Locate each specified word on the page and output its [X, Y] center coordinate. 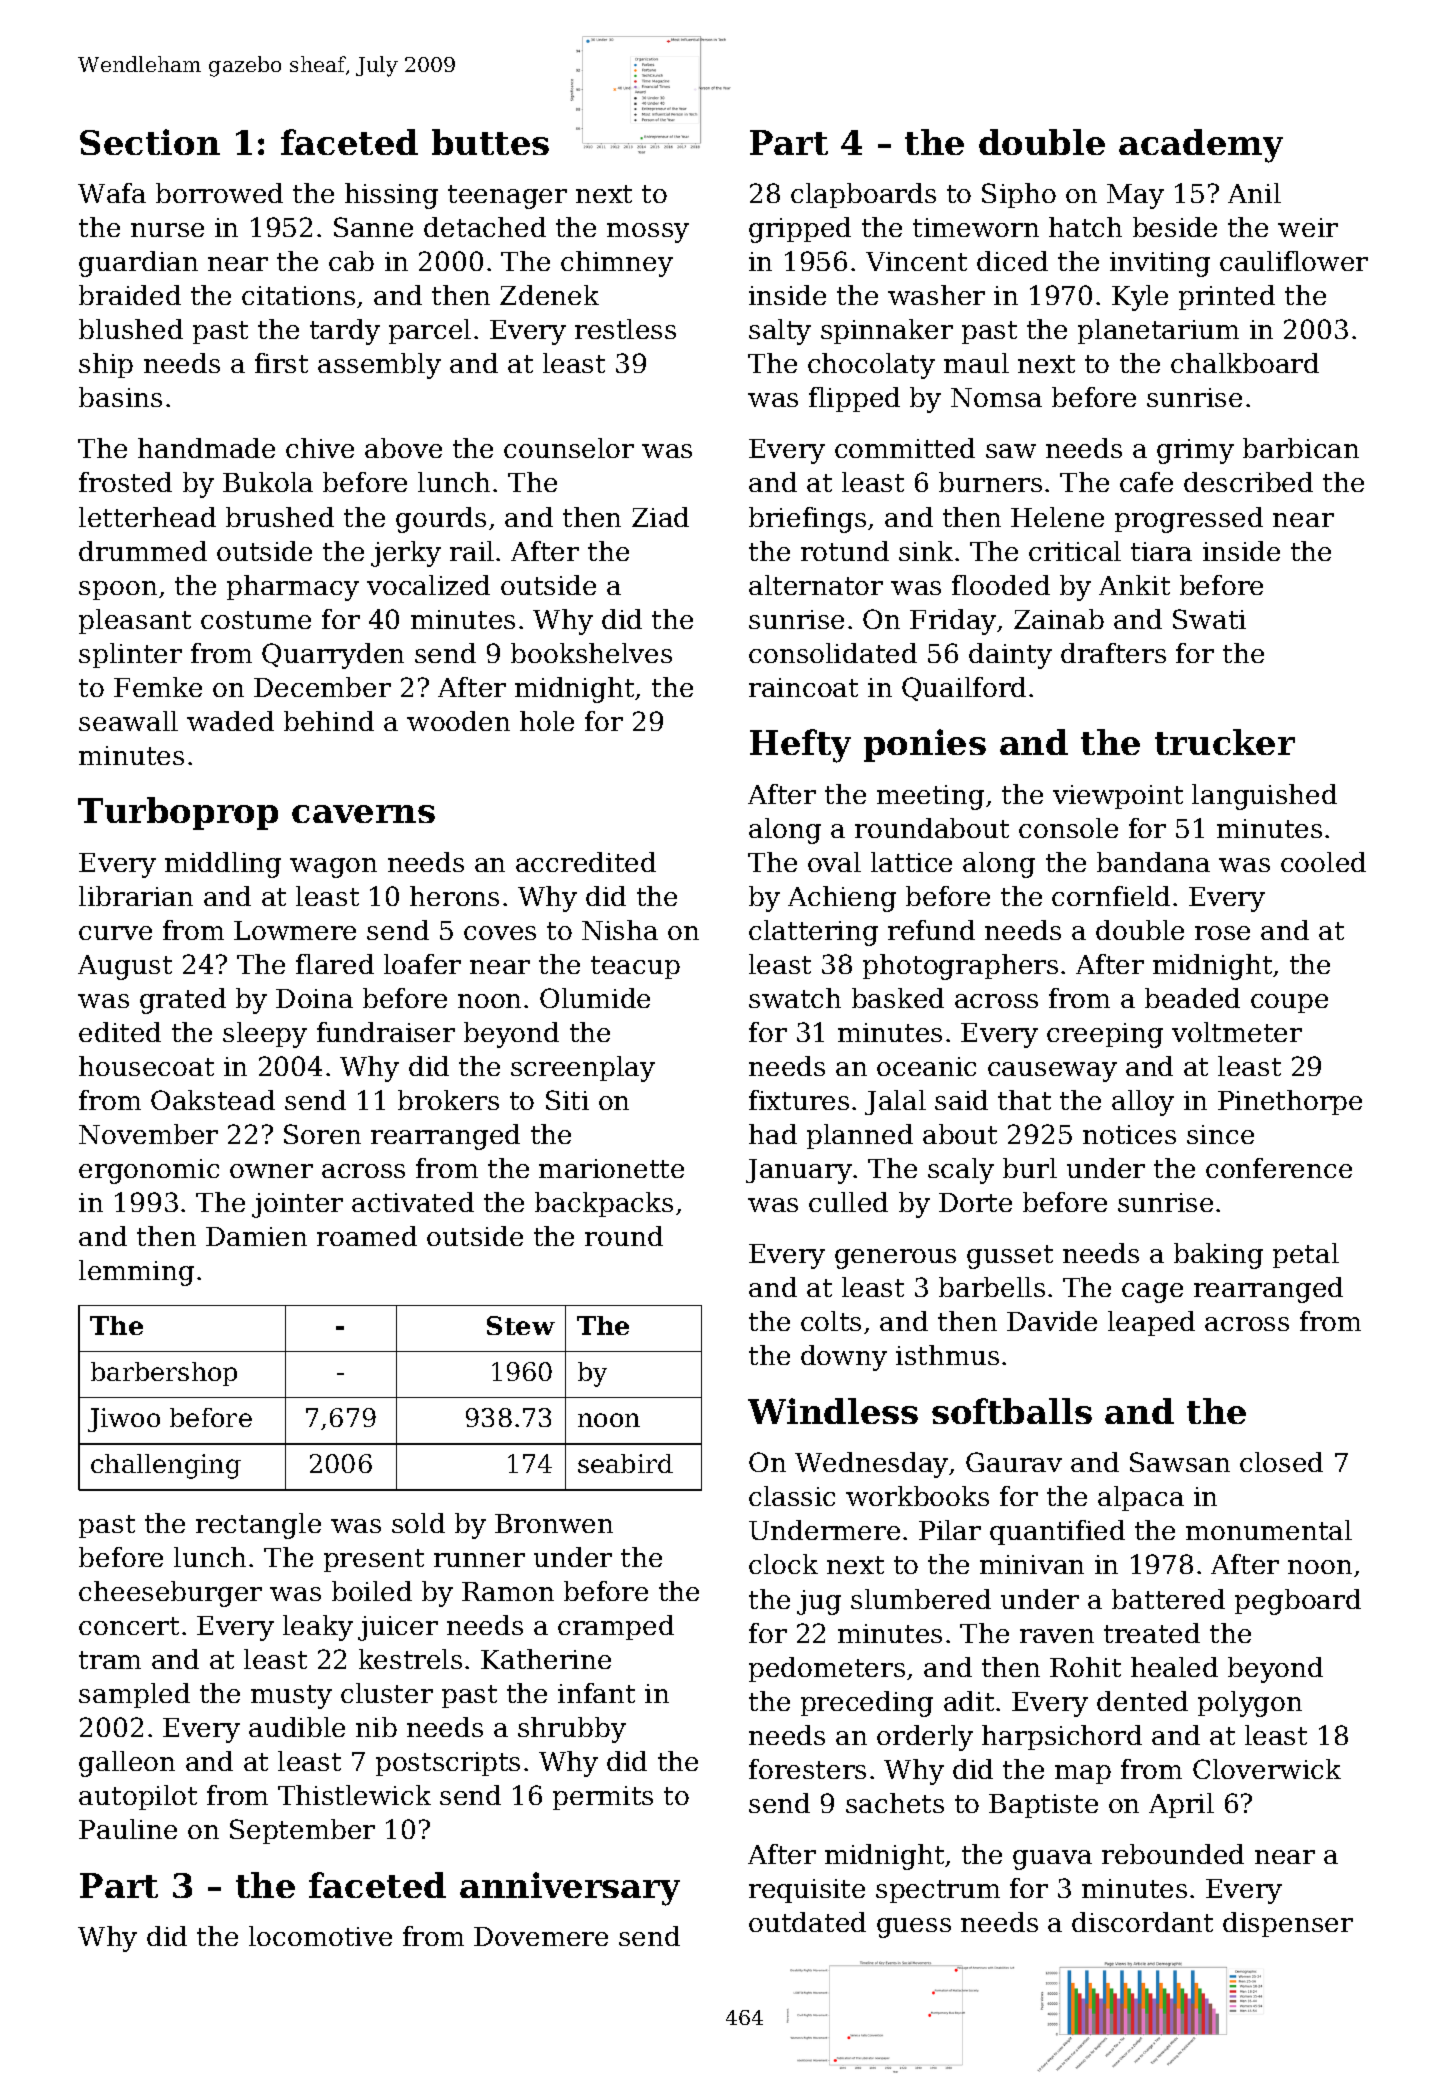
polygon [1250, 1704]
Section [150, 142]
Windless [833, 1411]
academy [1201, 146]
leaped [1151, 1323]
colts [831, 1321]
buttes [490, 142]
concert [129, 1626]
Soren [322, 1134]
